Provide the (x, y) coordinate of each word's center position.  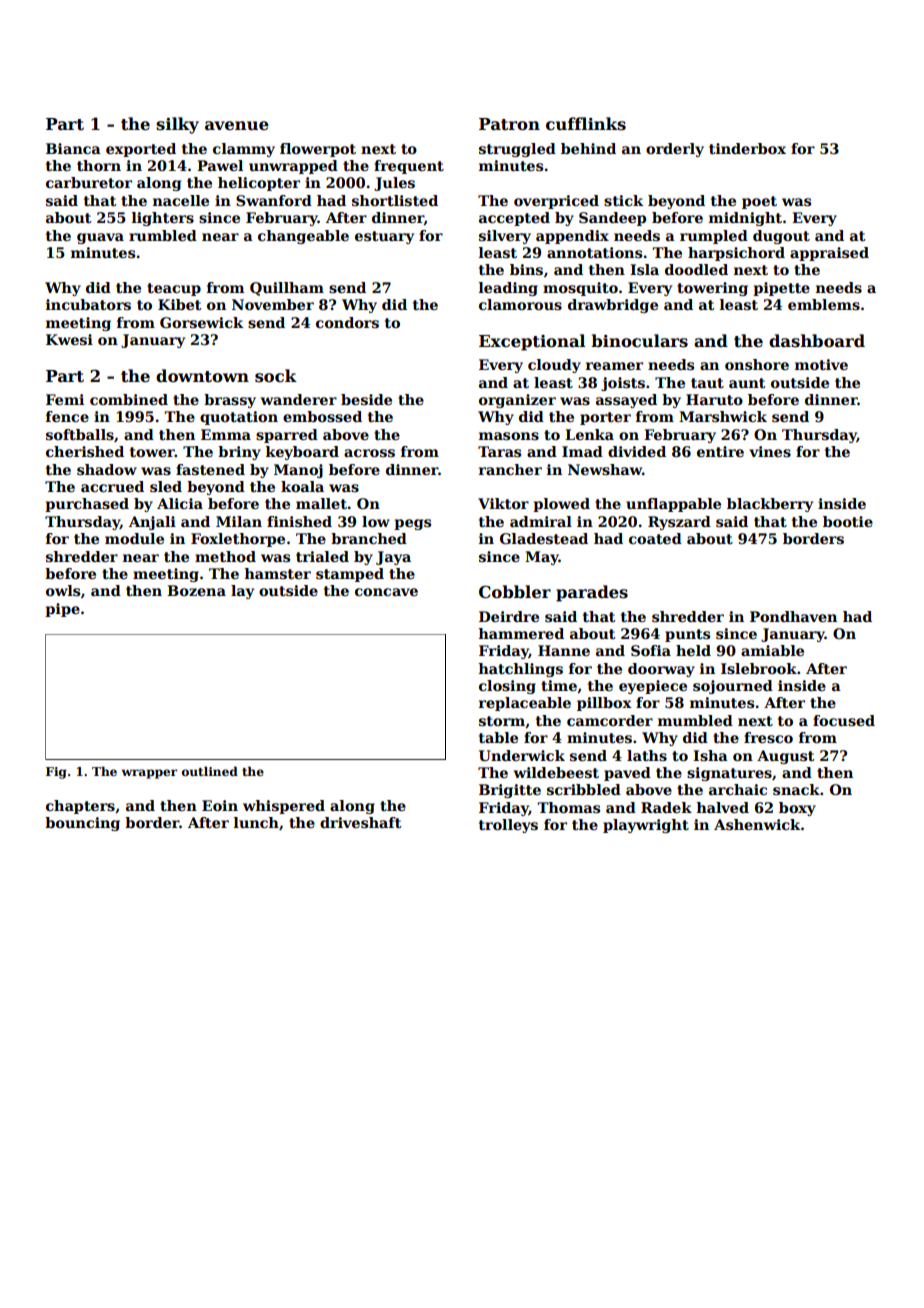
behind (588, 148)
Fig (56, 773)
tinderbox (747, 148)
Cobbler (515, 592)
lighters (163, 219)
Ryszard (679, 523)
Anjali (152, 523)
